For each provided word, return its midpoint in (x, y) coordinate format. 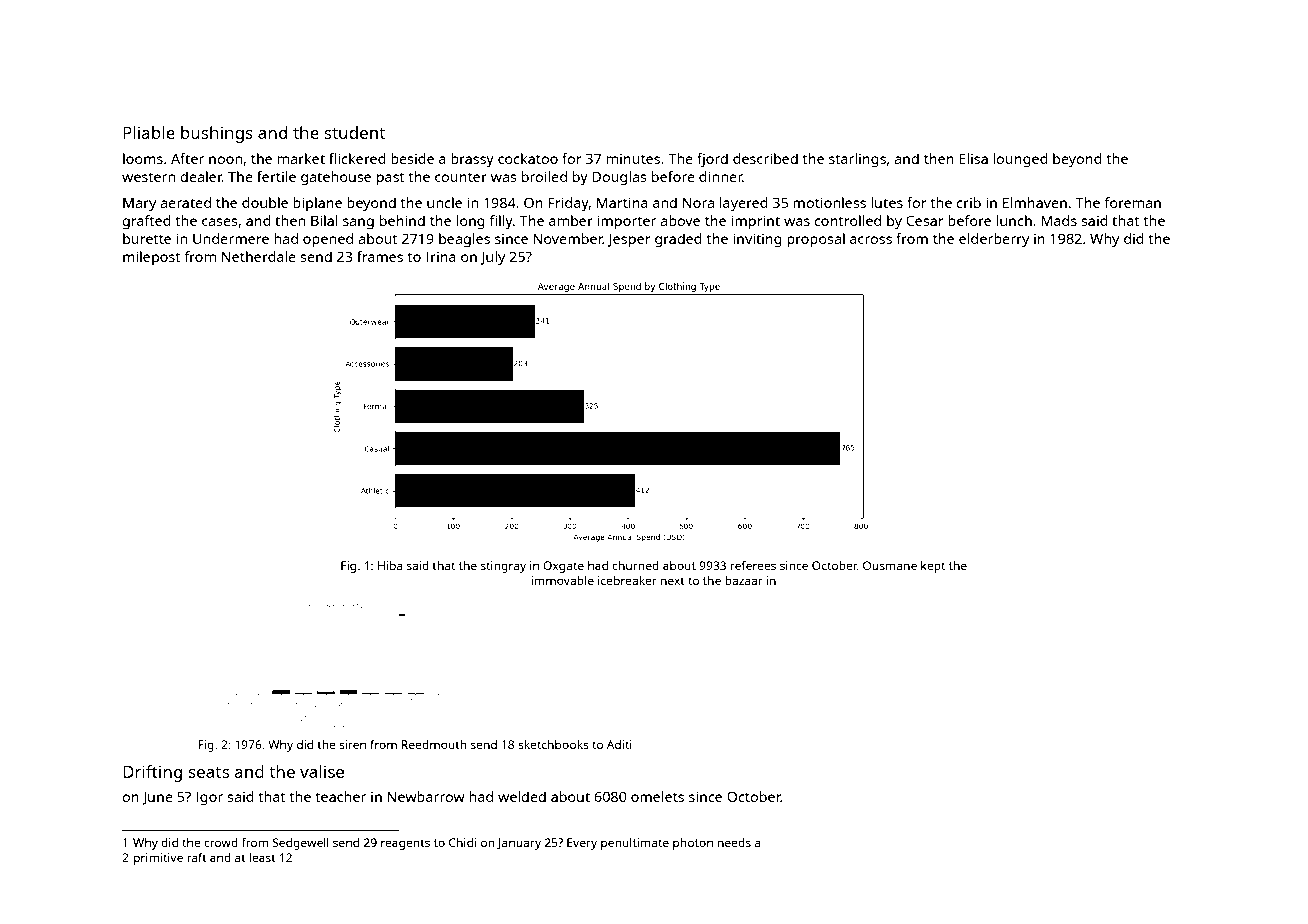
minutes (633, 158)
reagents (405, 844)
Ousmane (890, 565)
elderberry (994, 240)
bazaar (744, 580)
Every (582, 844)
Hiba (390, 565)
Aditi (619, 744)
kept (933, 567)
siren (352, 744)
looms (143, 158)
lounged (1020, 160)
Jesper (629, 240)
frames (380, 256)
